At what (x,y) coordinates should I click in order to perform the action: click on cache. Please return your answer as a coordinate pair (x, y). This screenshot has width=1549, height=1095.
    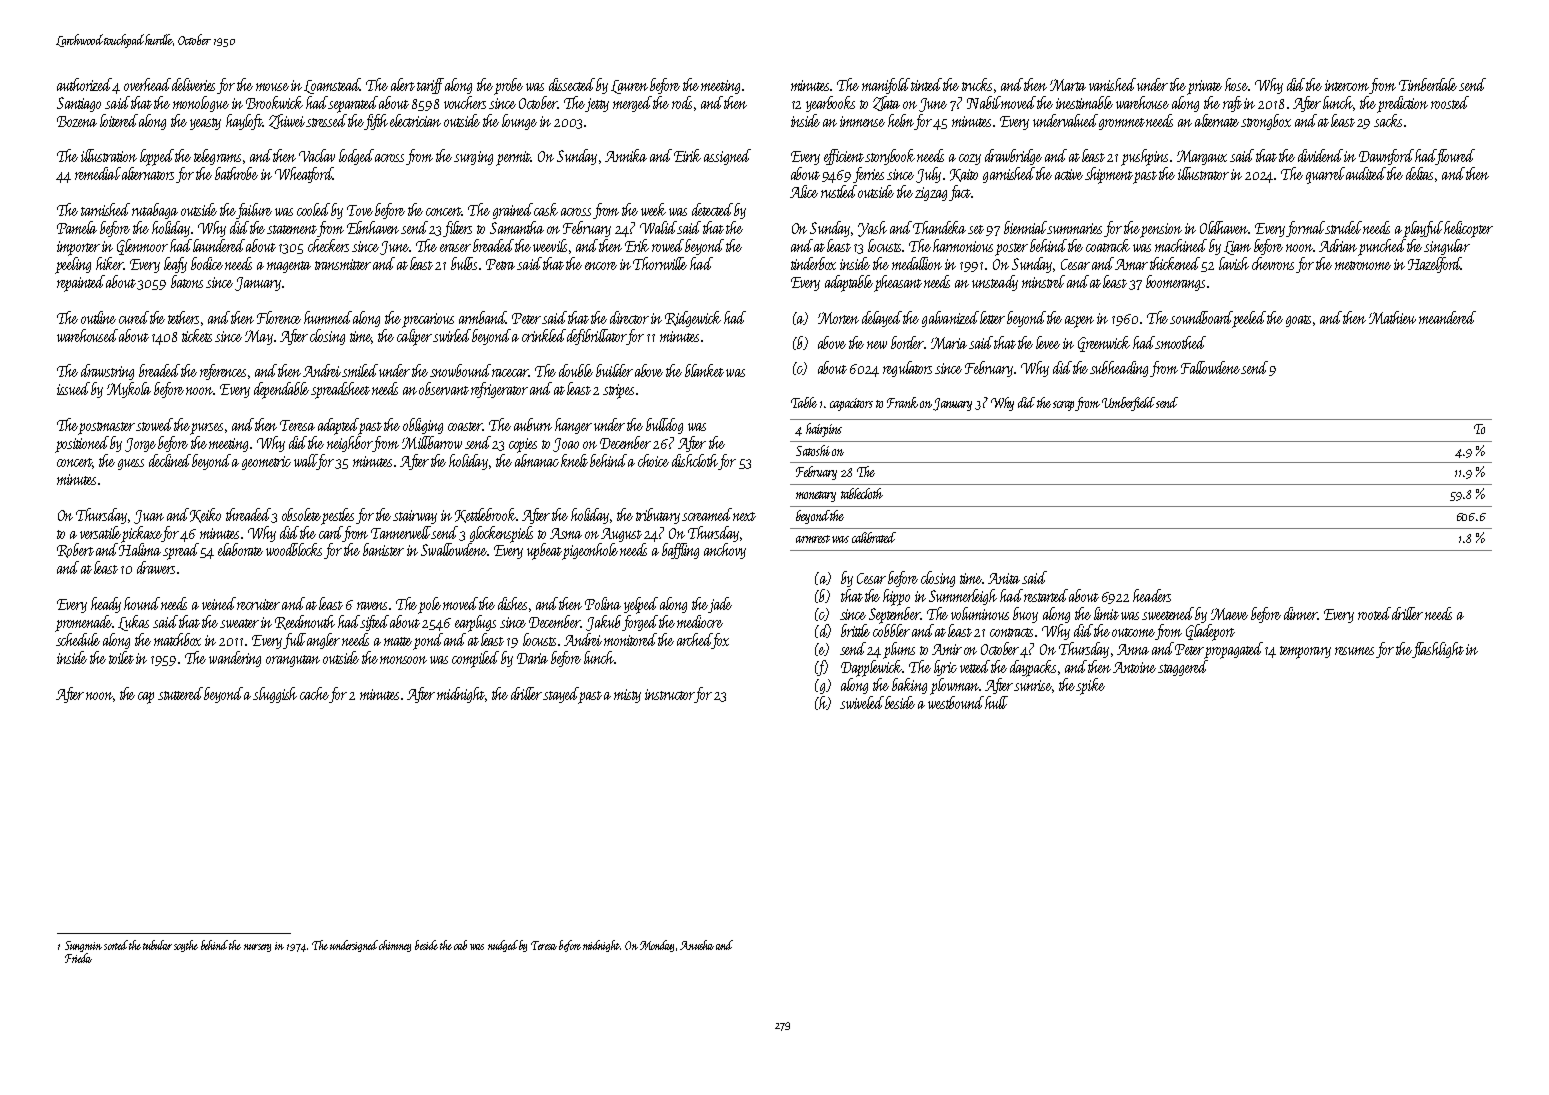
    Looking at the image, I should click on (314, 693).
